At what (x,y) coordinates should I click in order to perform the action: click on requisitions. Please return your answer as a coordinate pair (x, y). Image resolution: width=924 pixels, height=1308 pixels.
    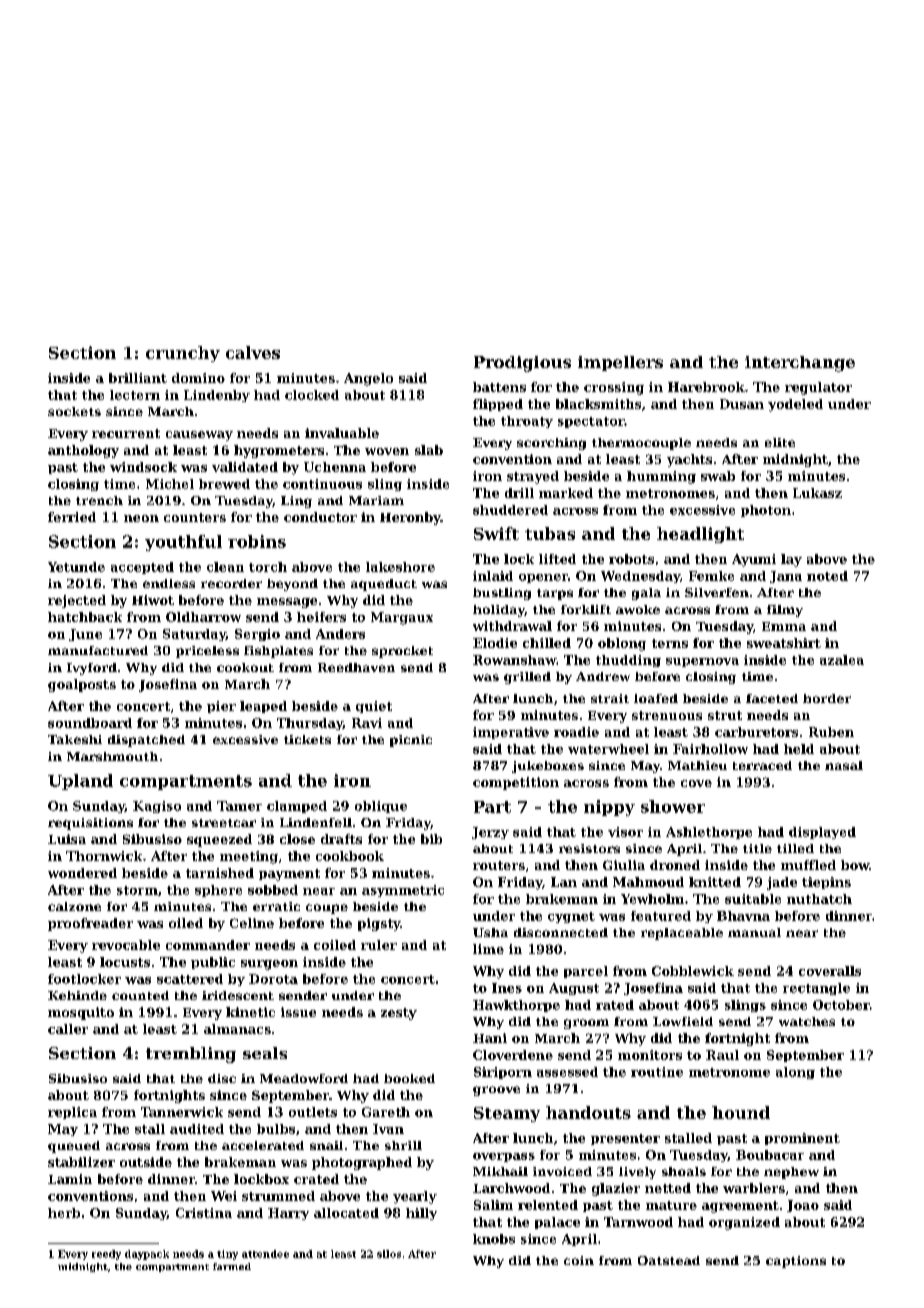
    Looking at the image, I should click on (90, 824).
